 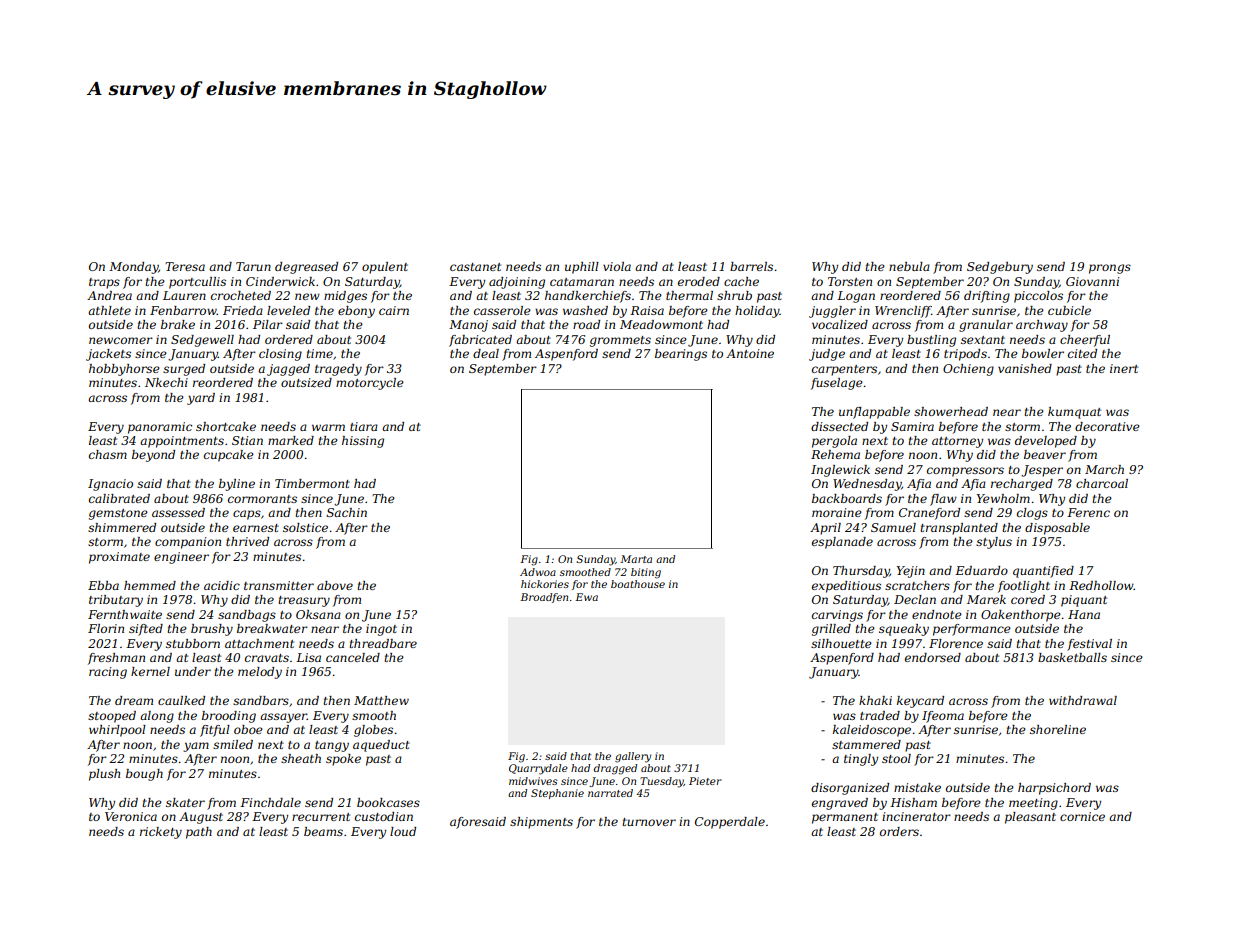 I want to click on whirlpool, so click(x=117, y=731).
